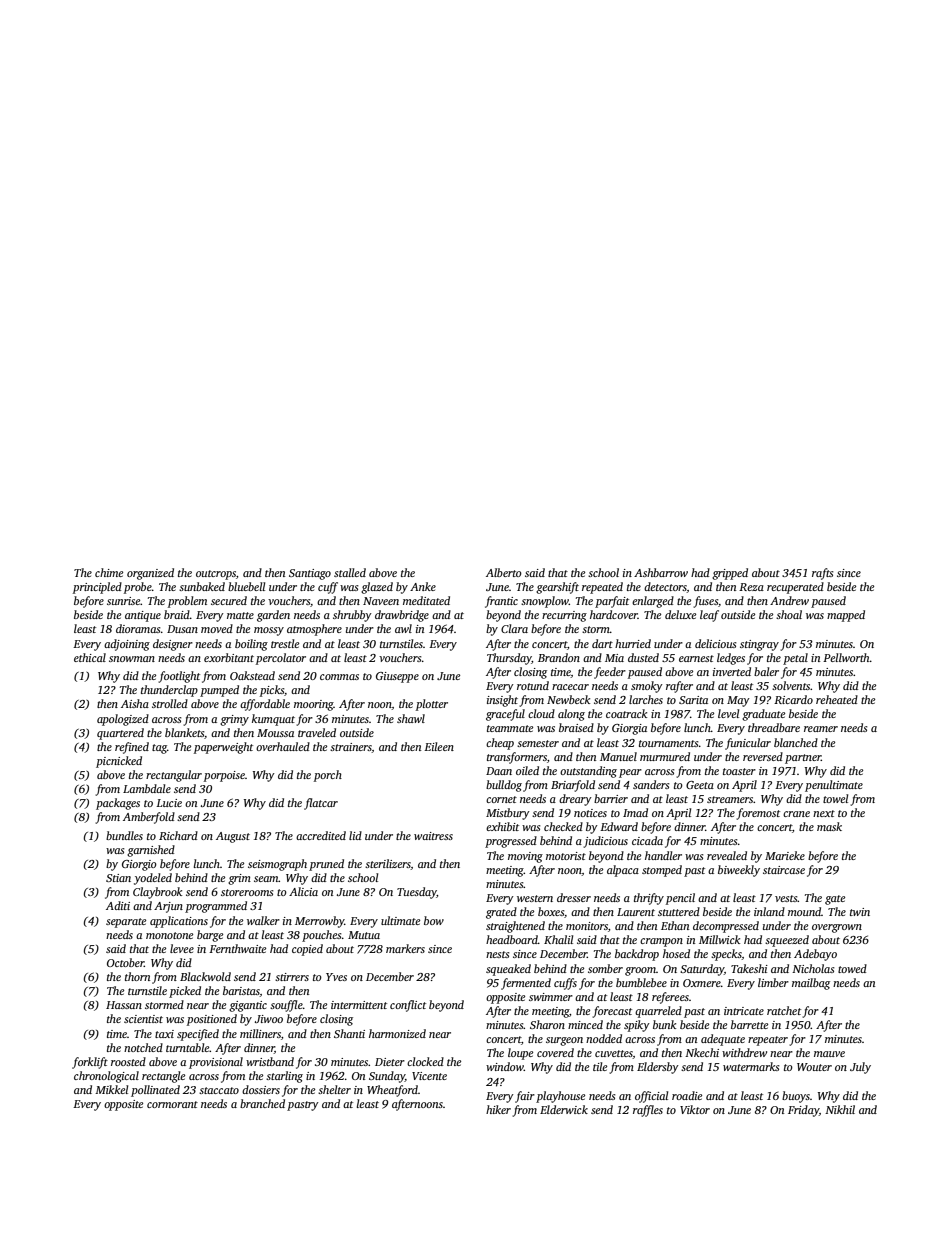 The height and width of the screenshot is (1233, 952). Describe the element at coordinates (784, 1010) in the screenshot. I see `ratchet` at that location.
